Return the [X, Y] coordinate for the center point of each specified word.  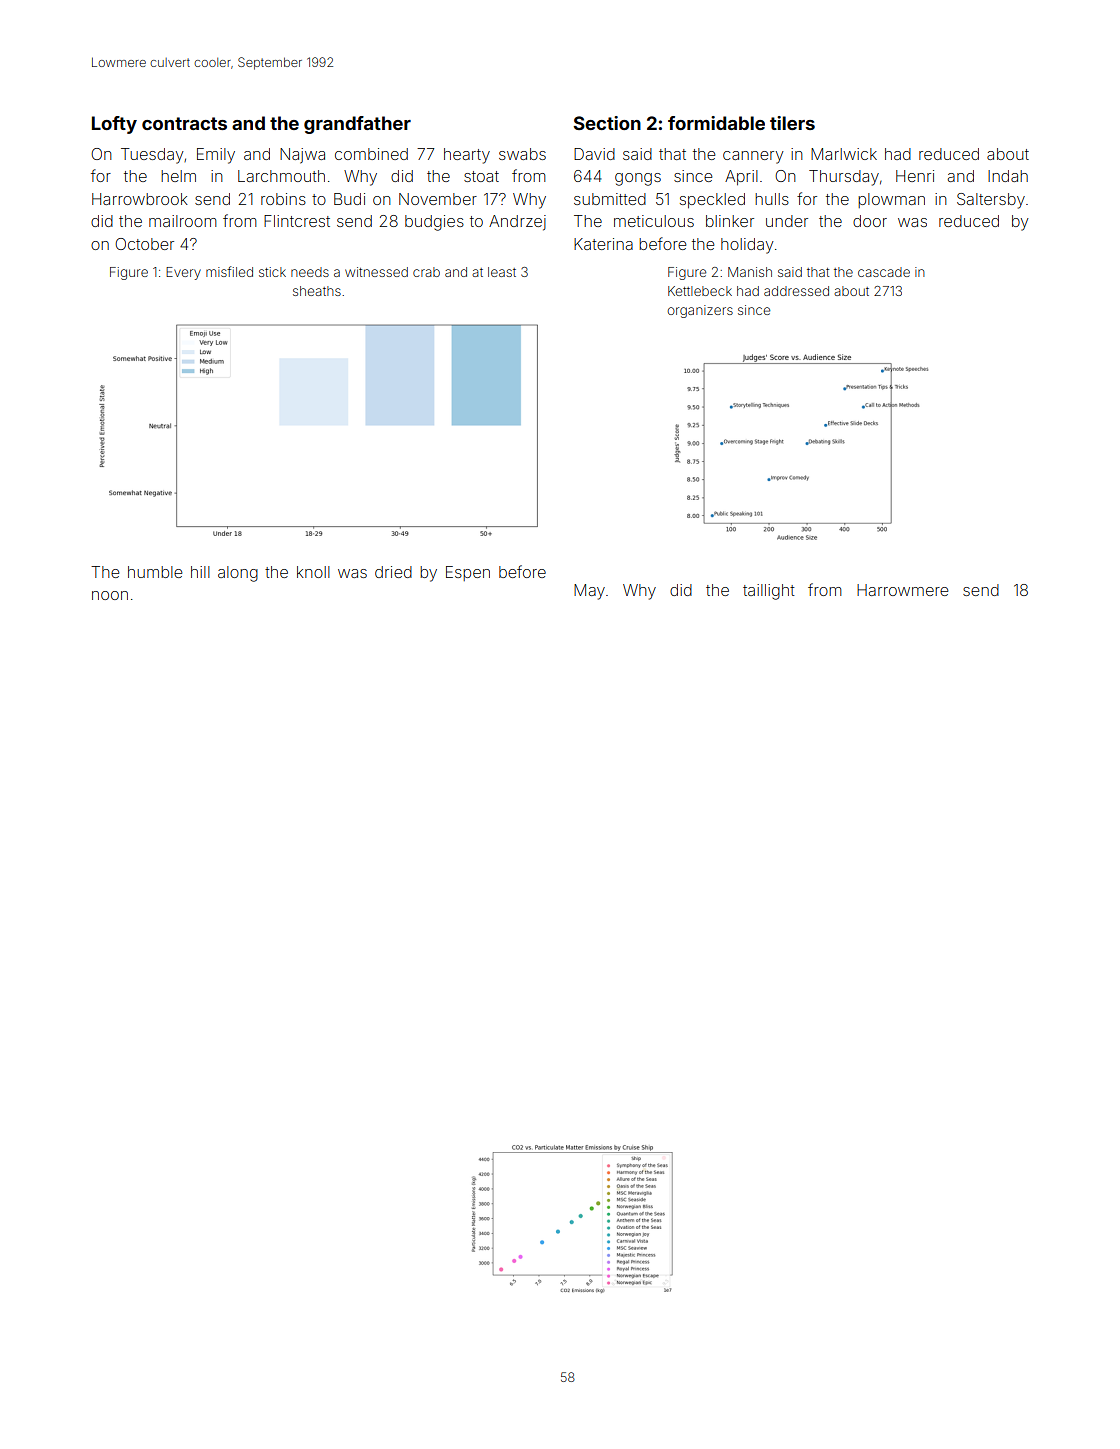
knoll [313, 572]
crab [426, 272]
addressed [796, 291]
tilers [792, 123]
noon [110, 595]
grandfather [357, 125]
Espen [468, 573]
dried [393, 572]
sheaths [317, 291]
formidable [716, 123]
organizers [700, 311]
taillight [769, 592]
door [870, 221]
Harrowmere [902, 590]
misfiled [229, 271]
